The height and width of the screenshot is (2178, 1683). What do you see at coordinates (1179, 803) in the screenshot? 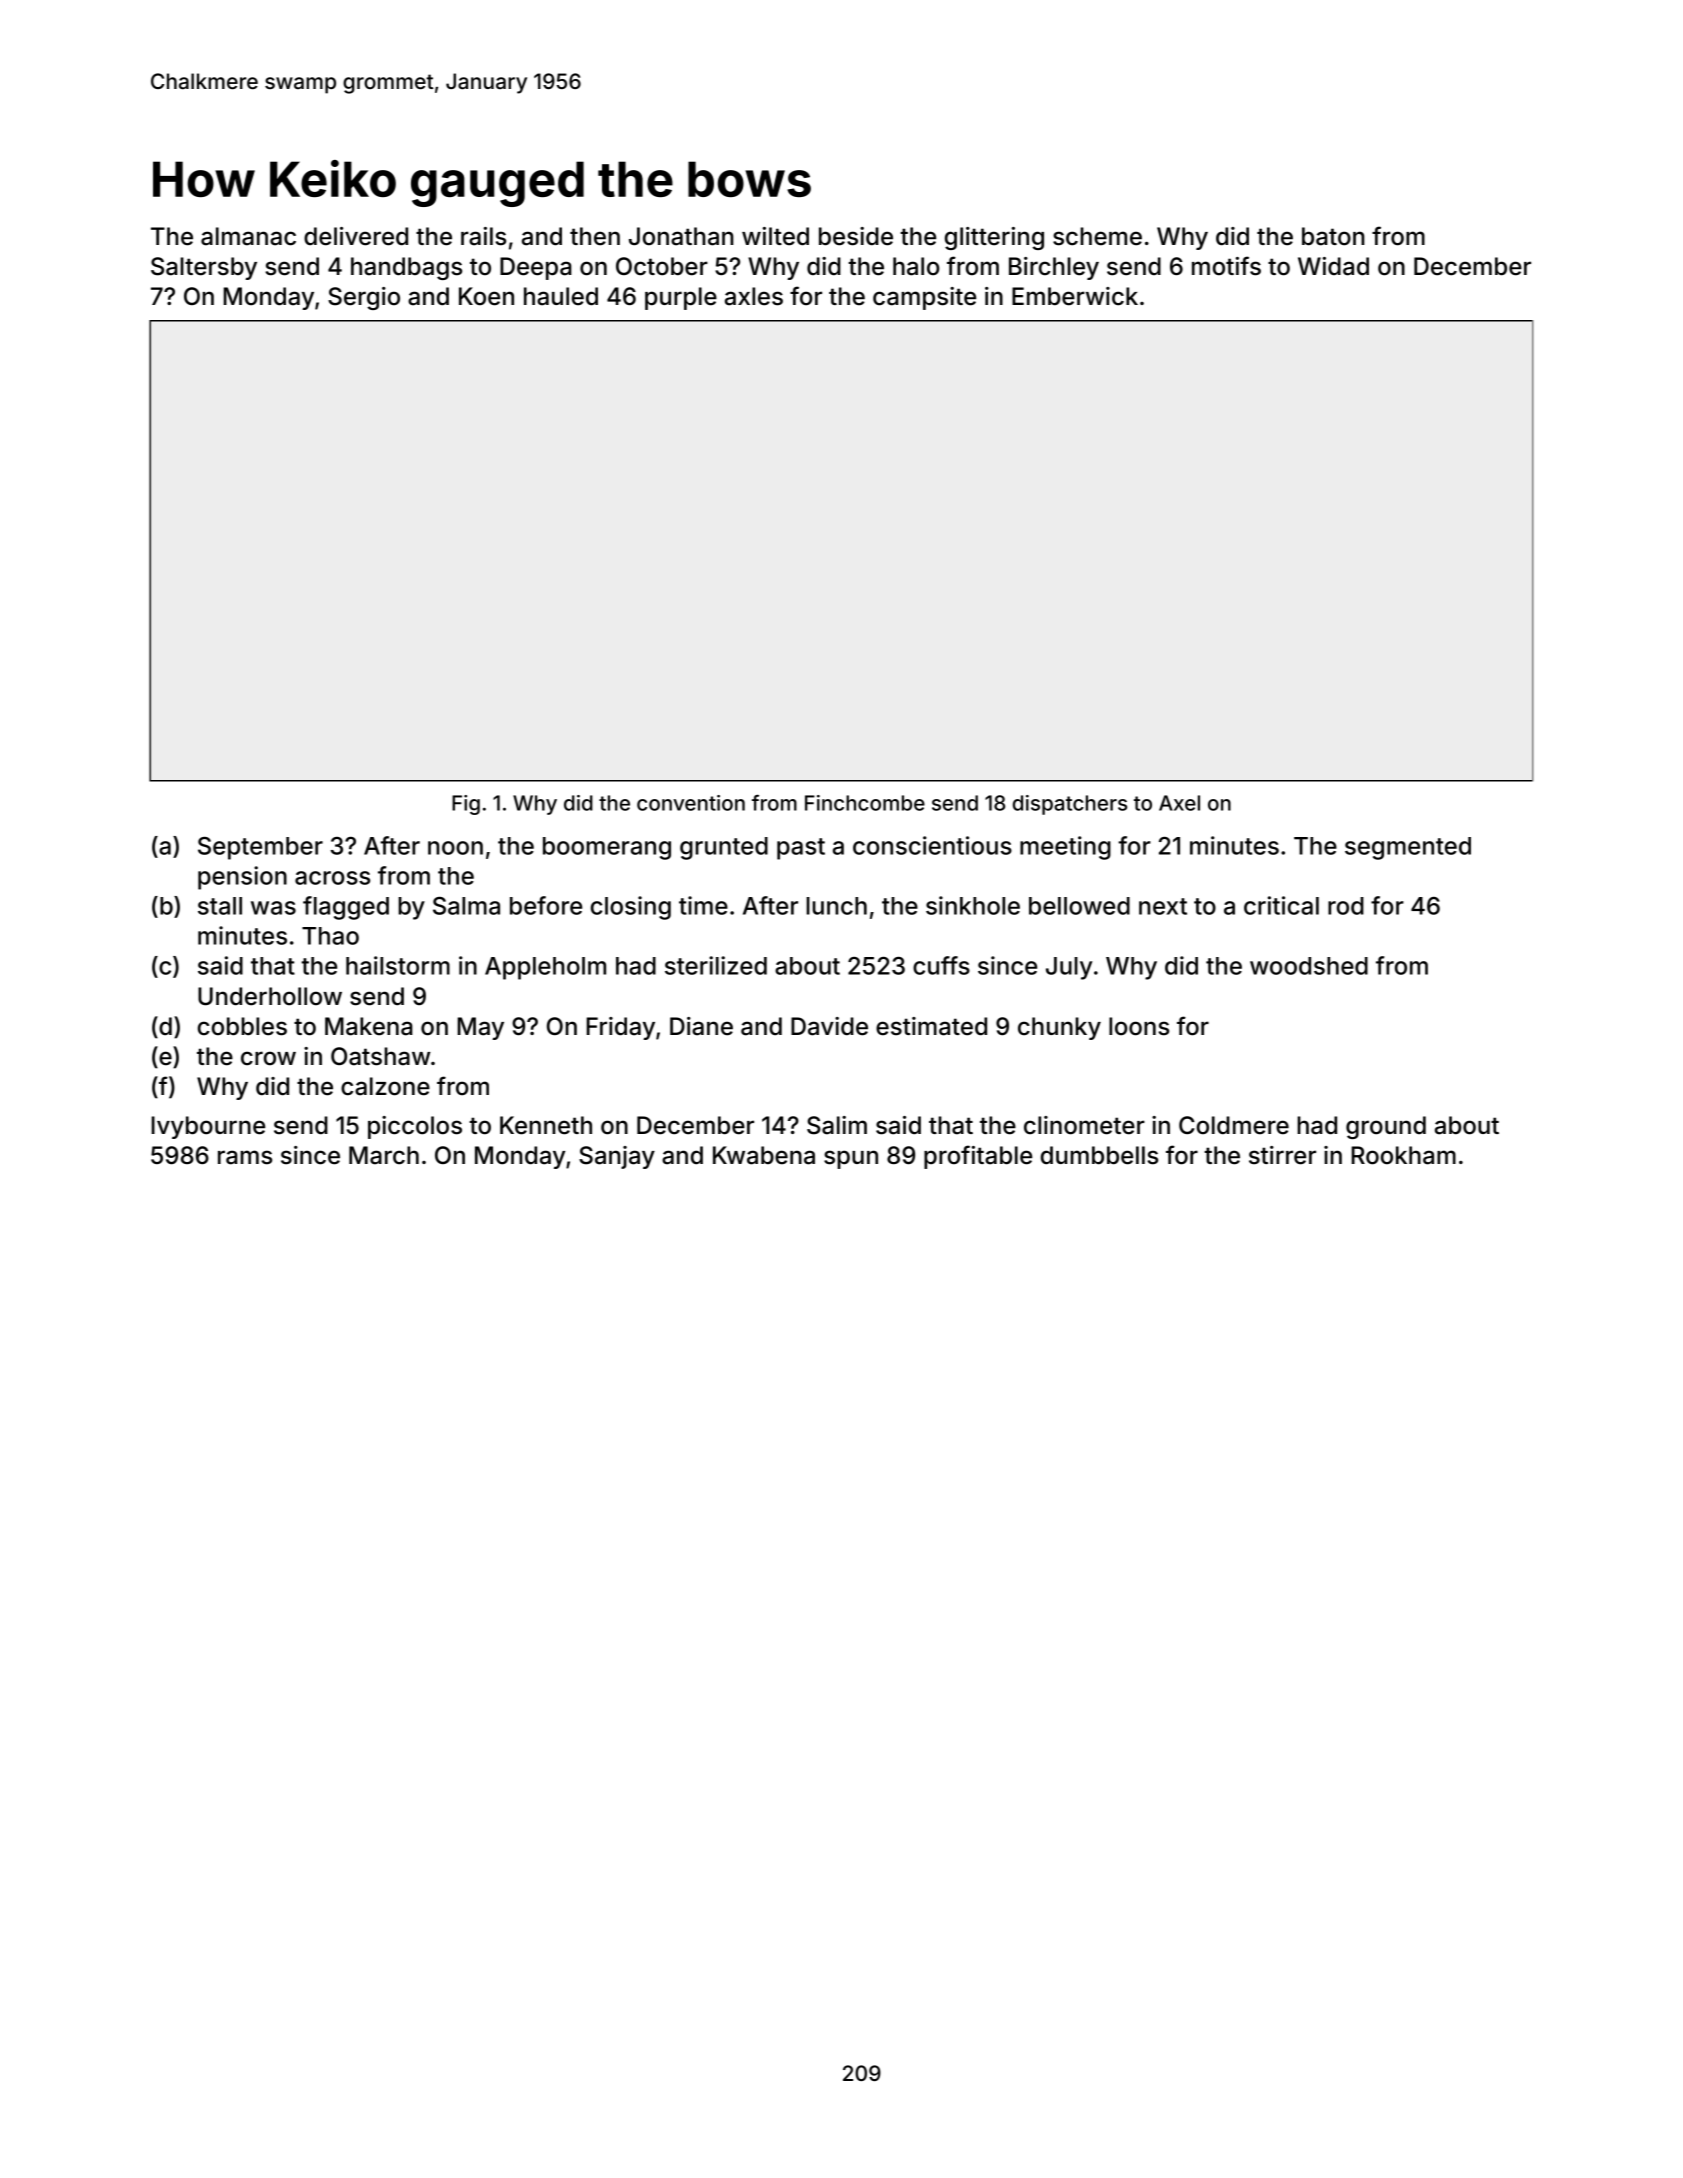
I see `Axel` at bounding box center [1179, 803].
